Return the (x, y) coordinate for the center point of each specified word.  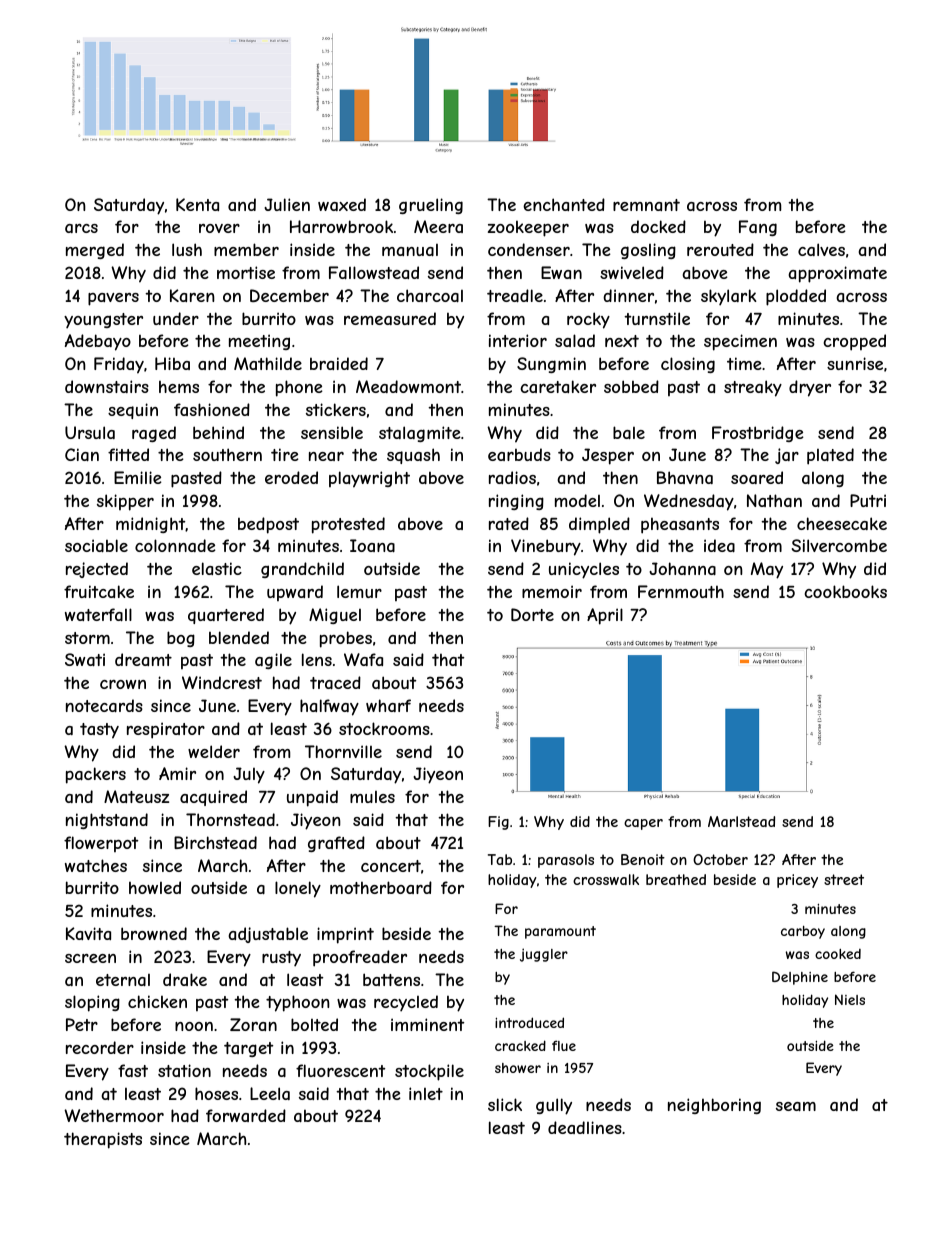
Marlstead (741, 821)
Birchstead (215, 842)
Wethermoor (114, 1115)
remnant (646, 205)
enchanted (564, 204)
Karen (192, 295)
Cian (82, 454)
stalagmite (420, 434)
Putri (868, 500)
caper (643, 824)
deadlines (585, 1127)
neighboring (714, 1106)
